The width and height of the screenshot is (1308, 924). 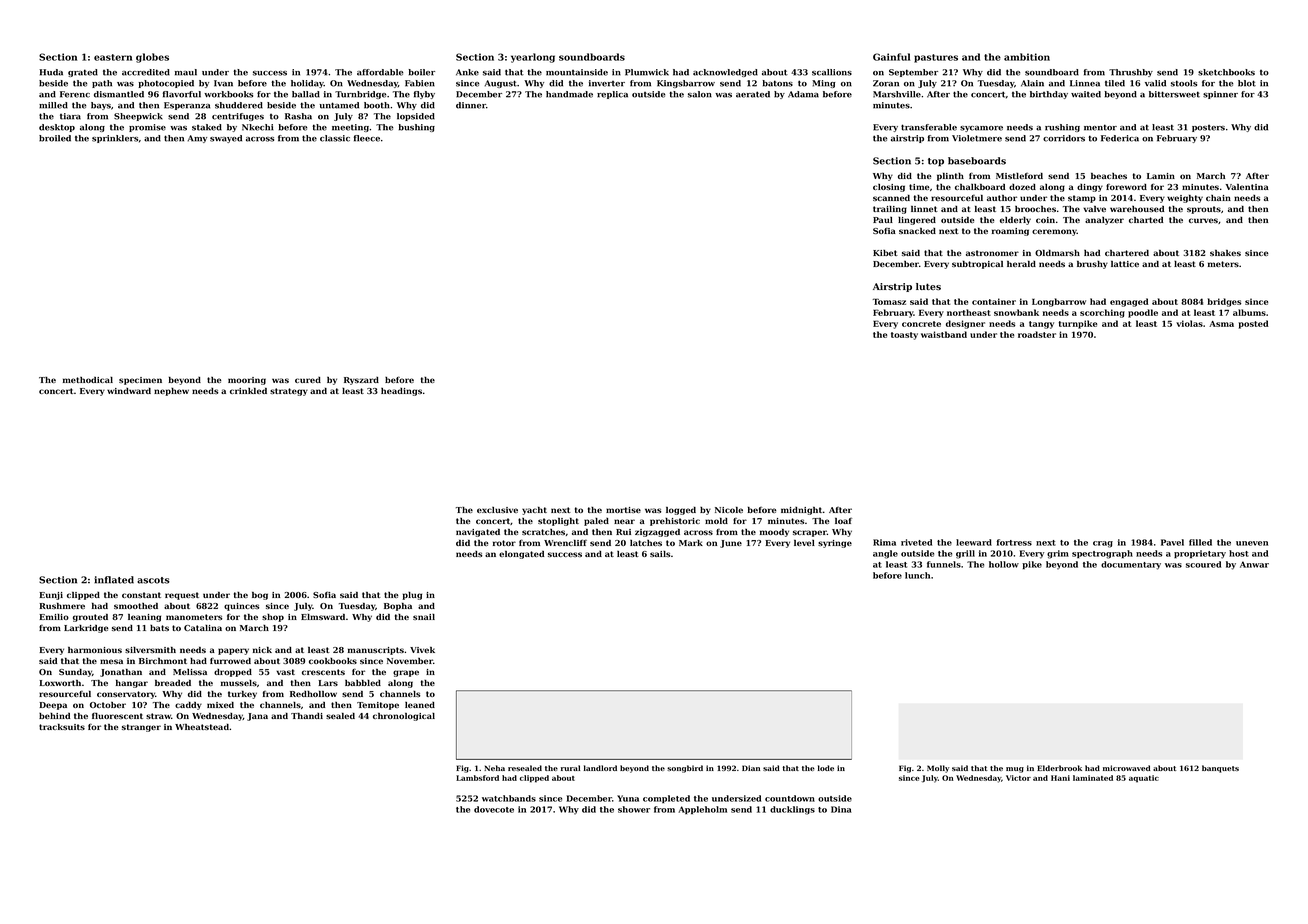 I want to click on rotor, so click(x=504, y=543).
